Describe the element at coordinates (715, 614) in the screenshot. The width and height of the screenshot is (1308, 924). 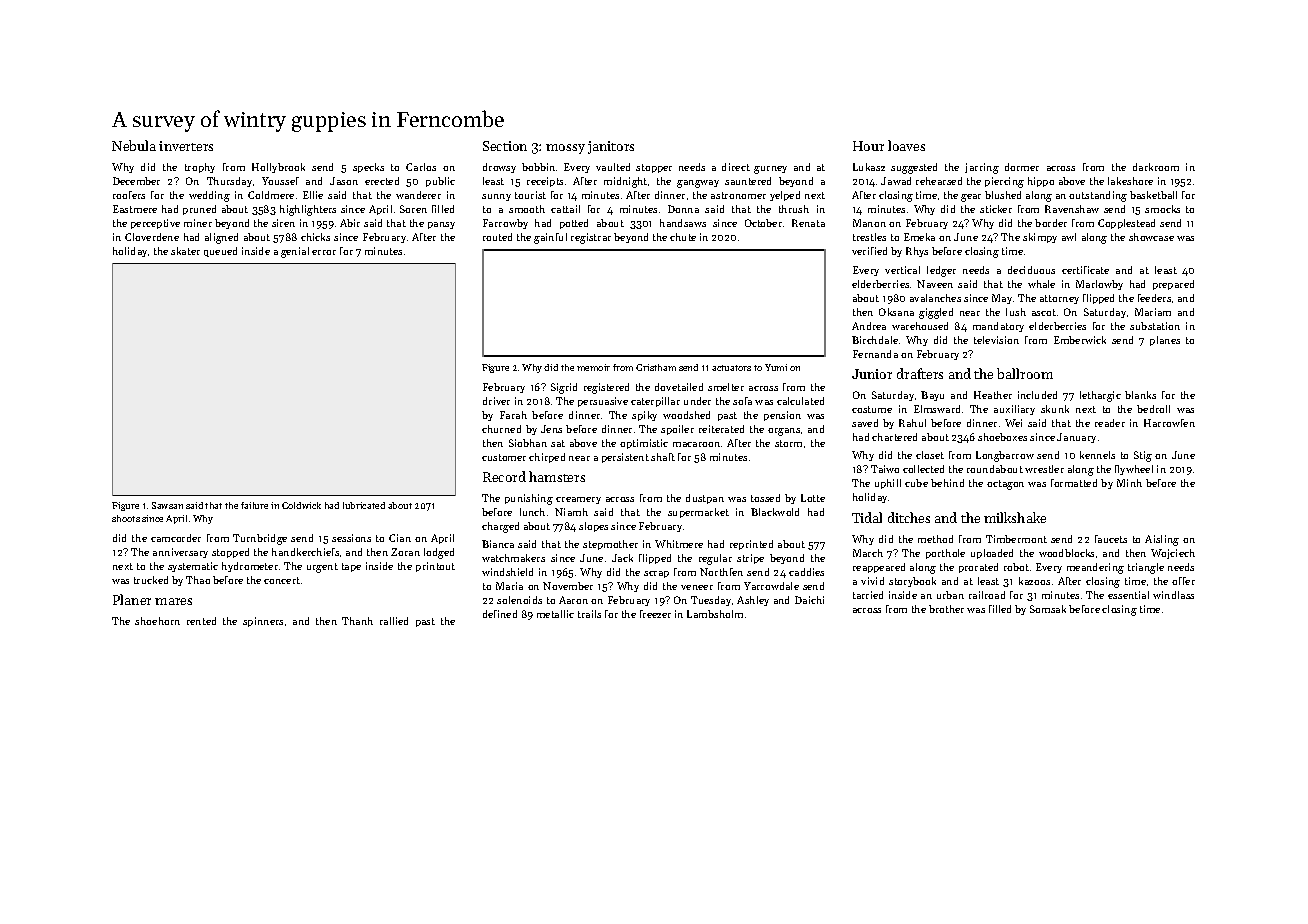
I see `Lambsholm` at that location.
